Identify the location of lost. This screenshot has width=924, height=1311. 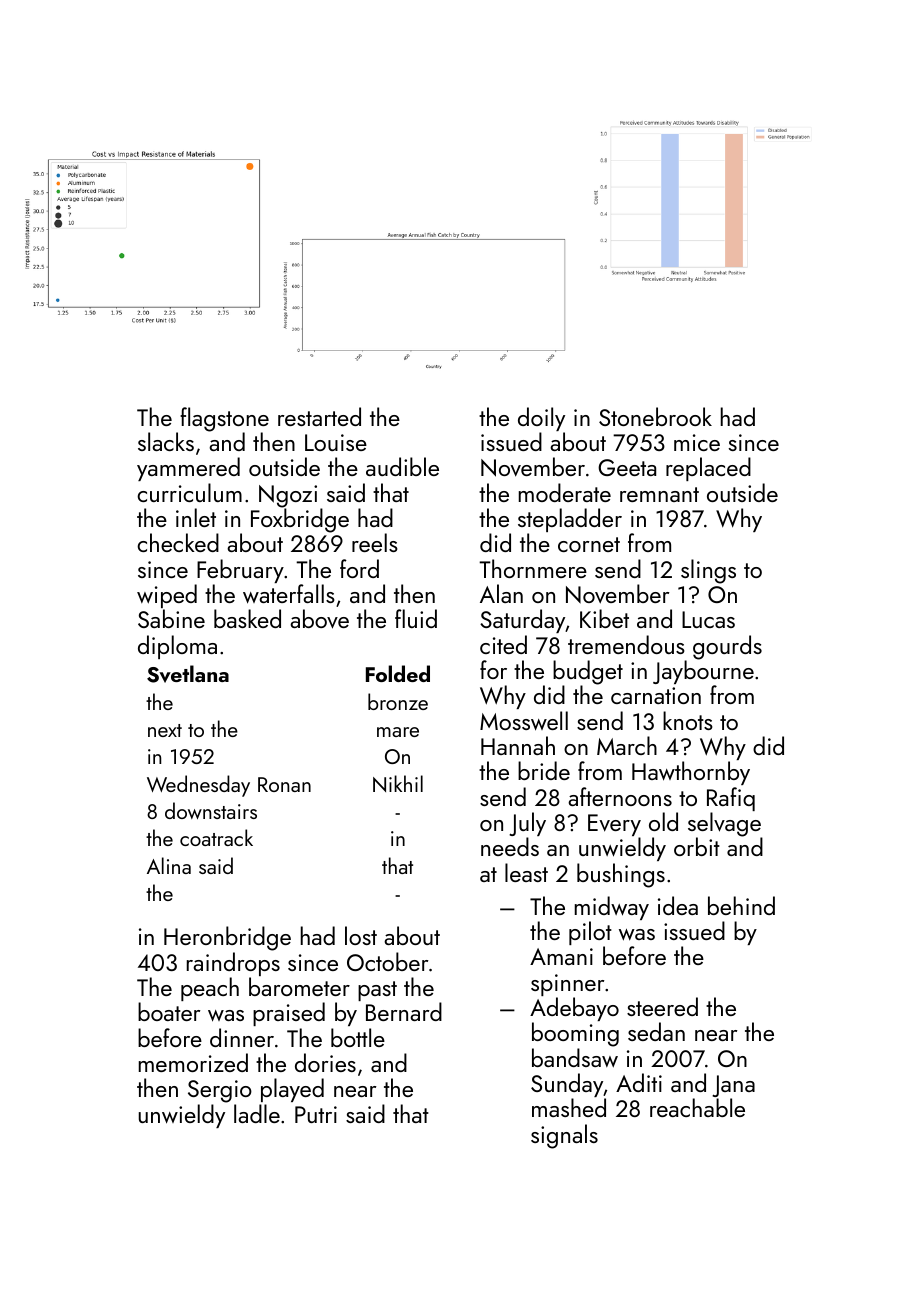
(361, 935).
